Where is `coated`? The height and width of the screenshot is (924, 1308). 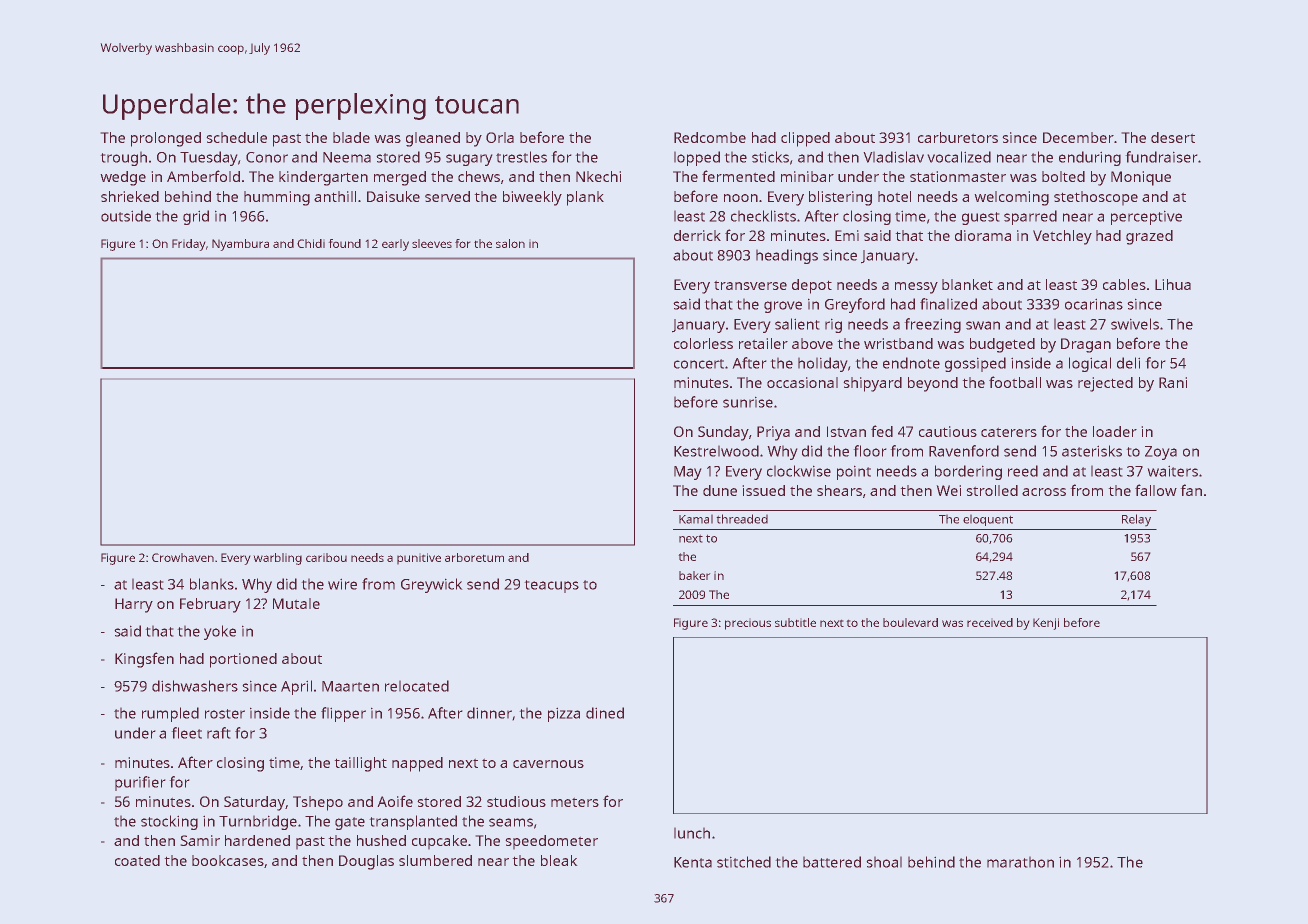
coated is located at coordinates (137, 860).
